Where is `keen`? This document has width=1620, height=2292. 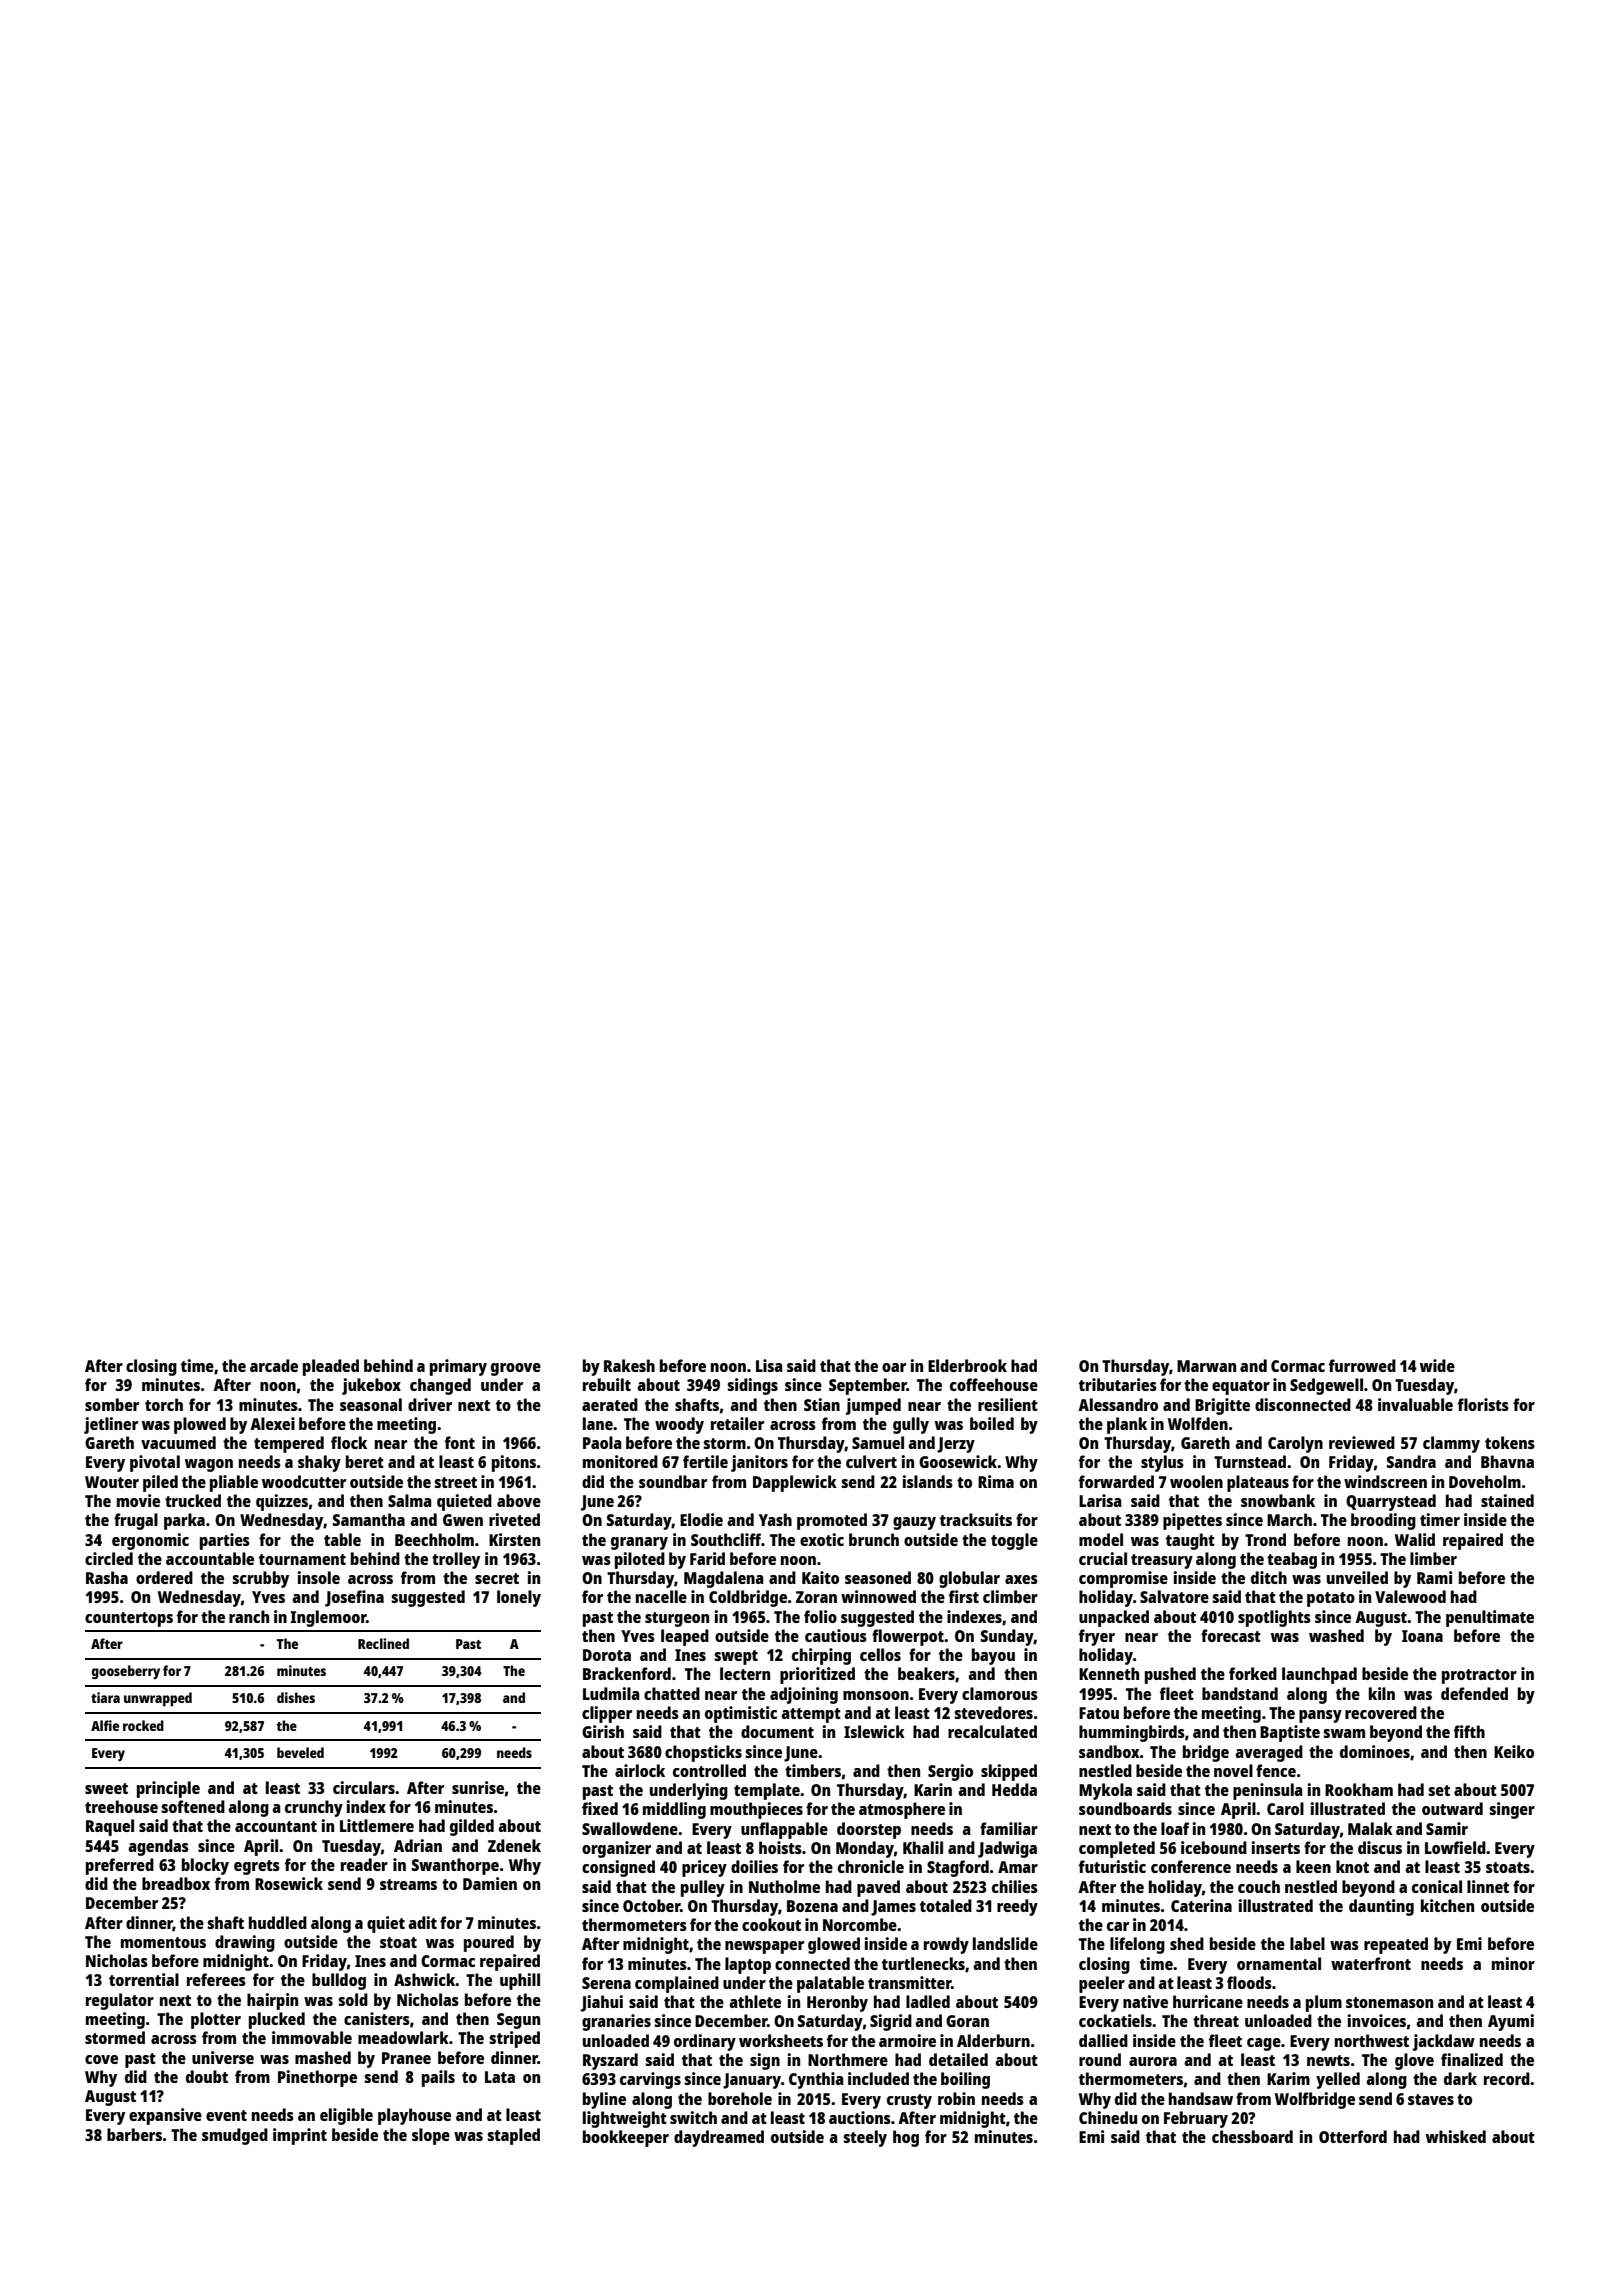
keen is located at coordinates (1313, 1866).
